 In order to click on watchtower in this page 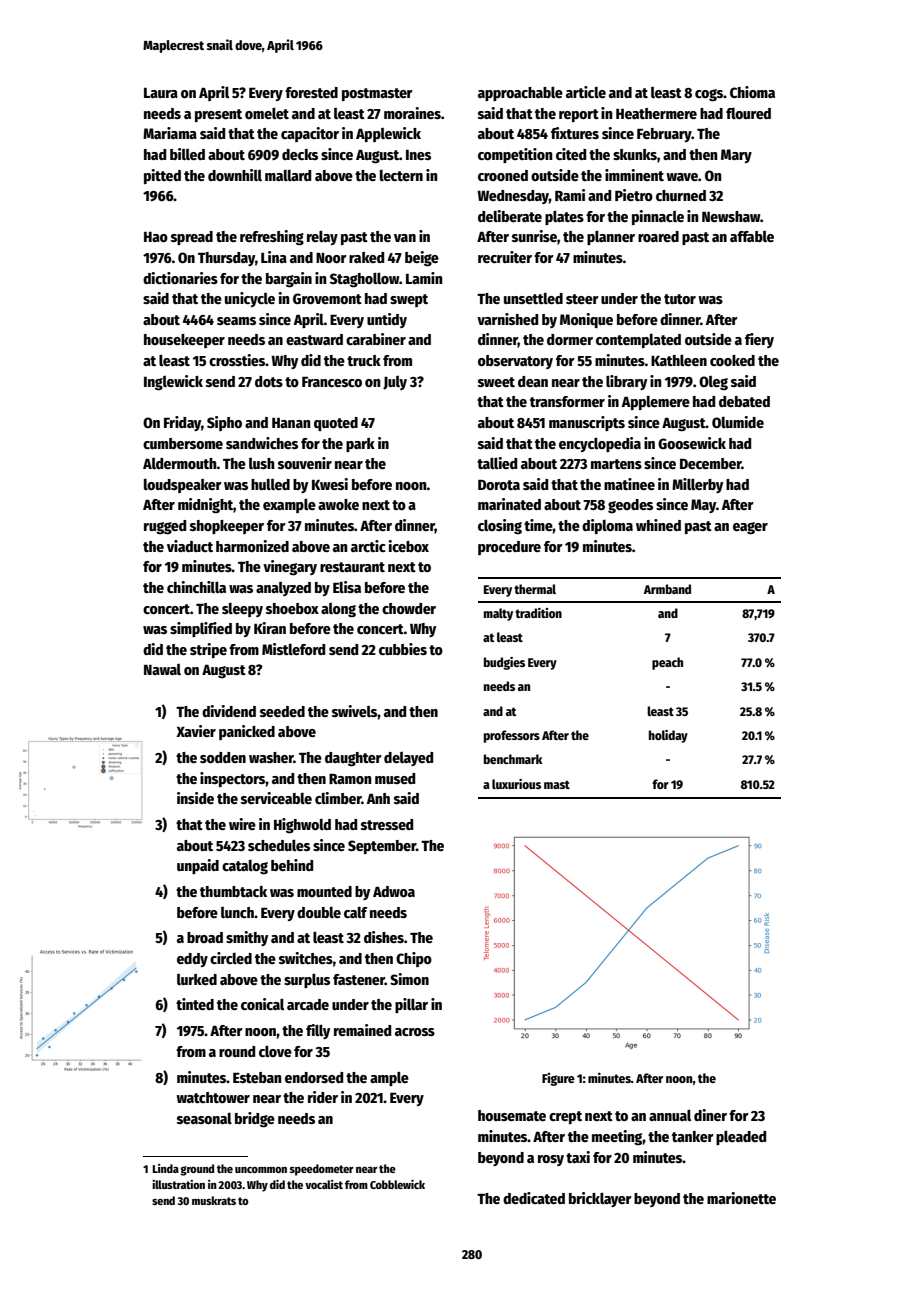, I will do `click(213, 1097)`.
